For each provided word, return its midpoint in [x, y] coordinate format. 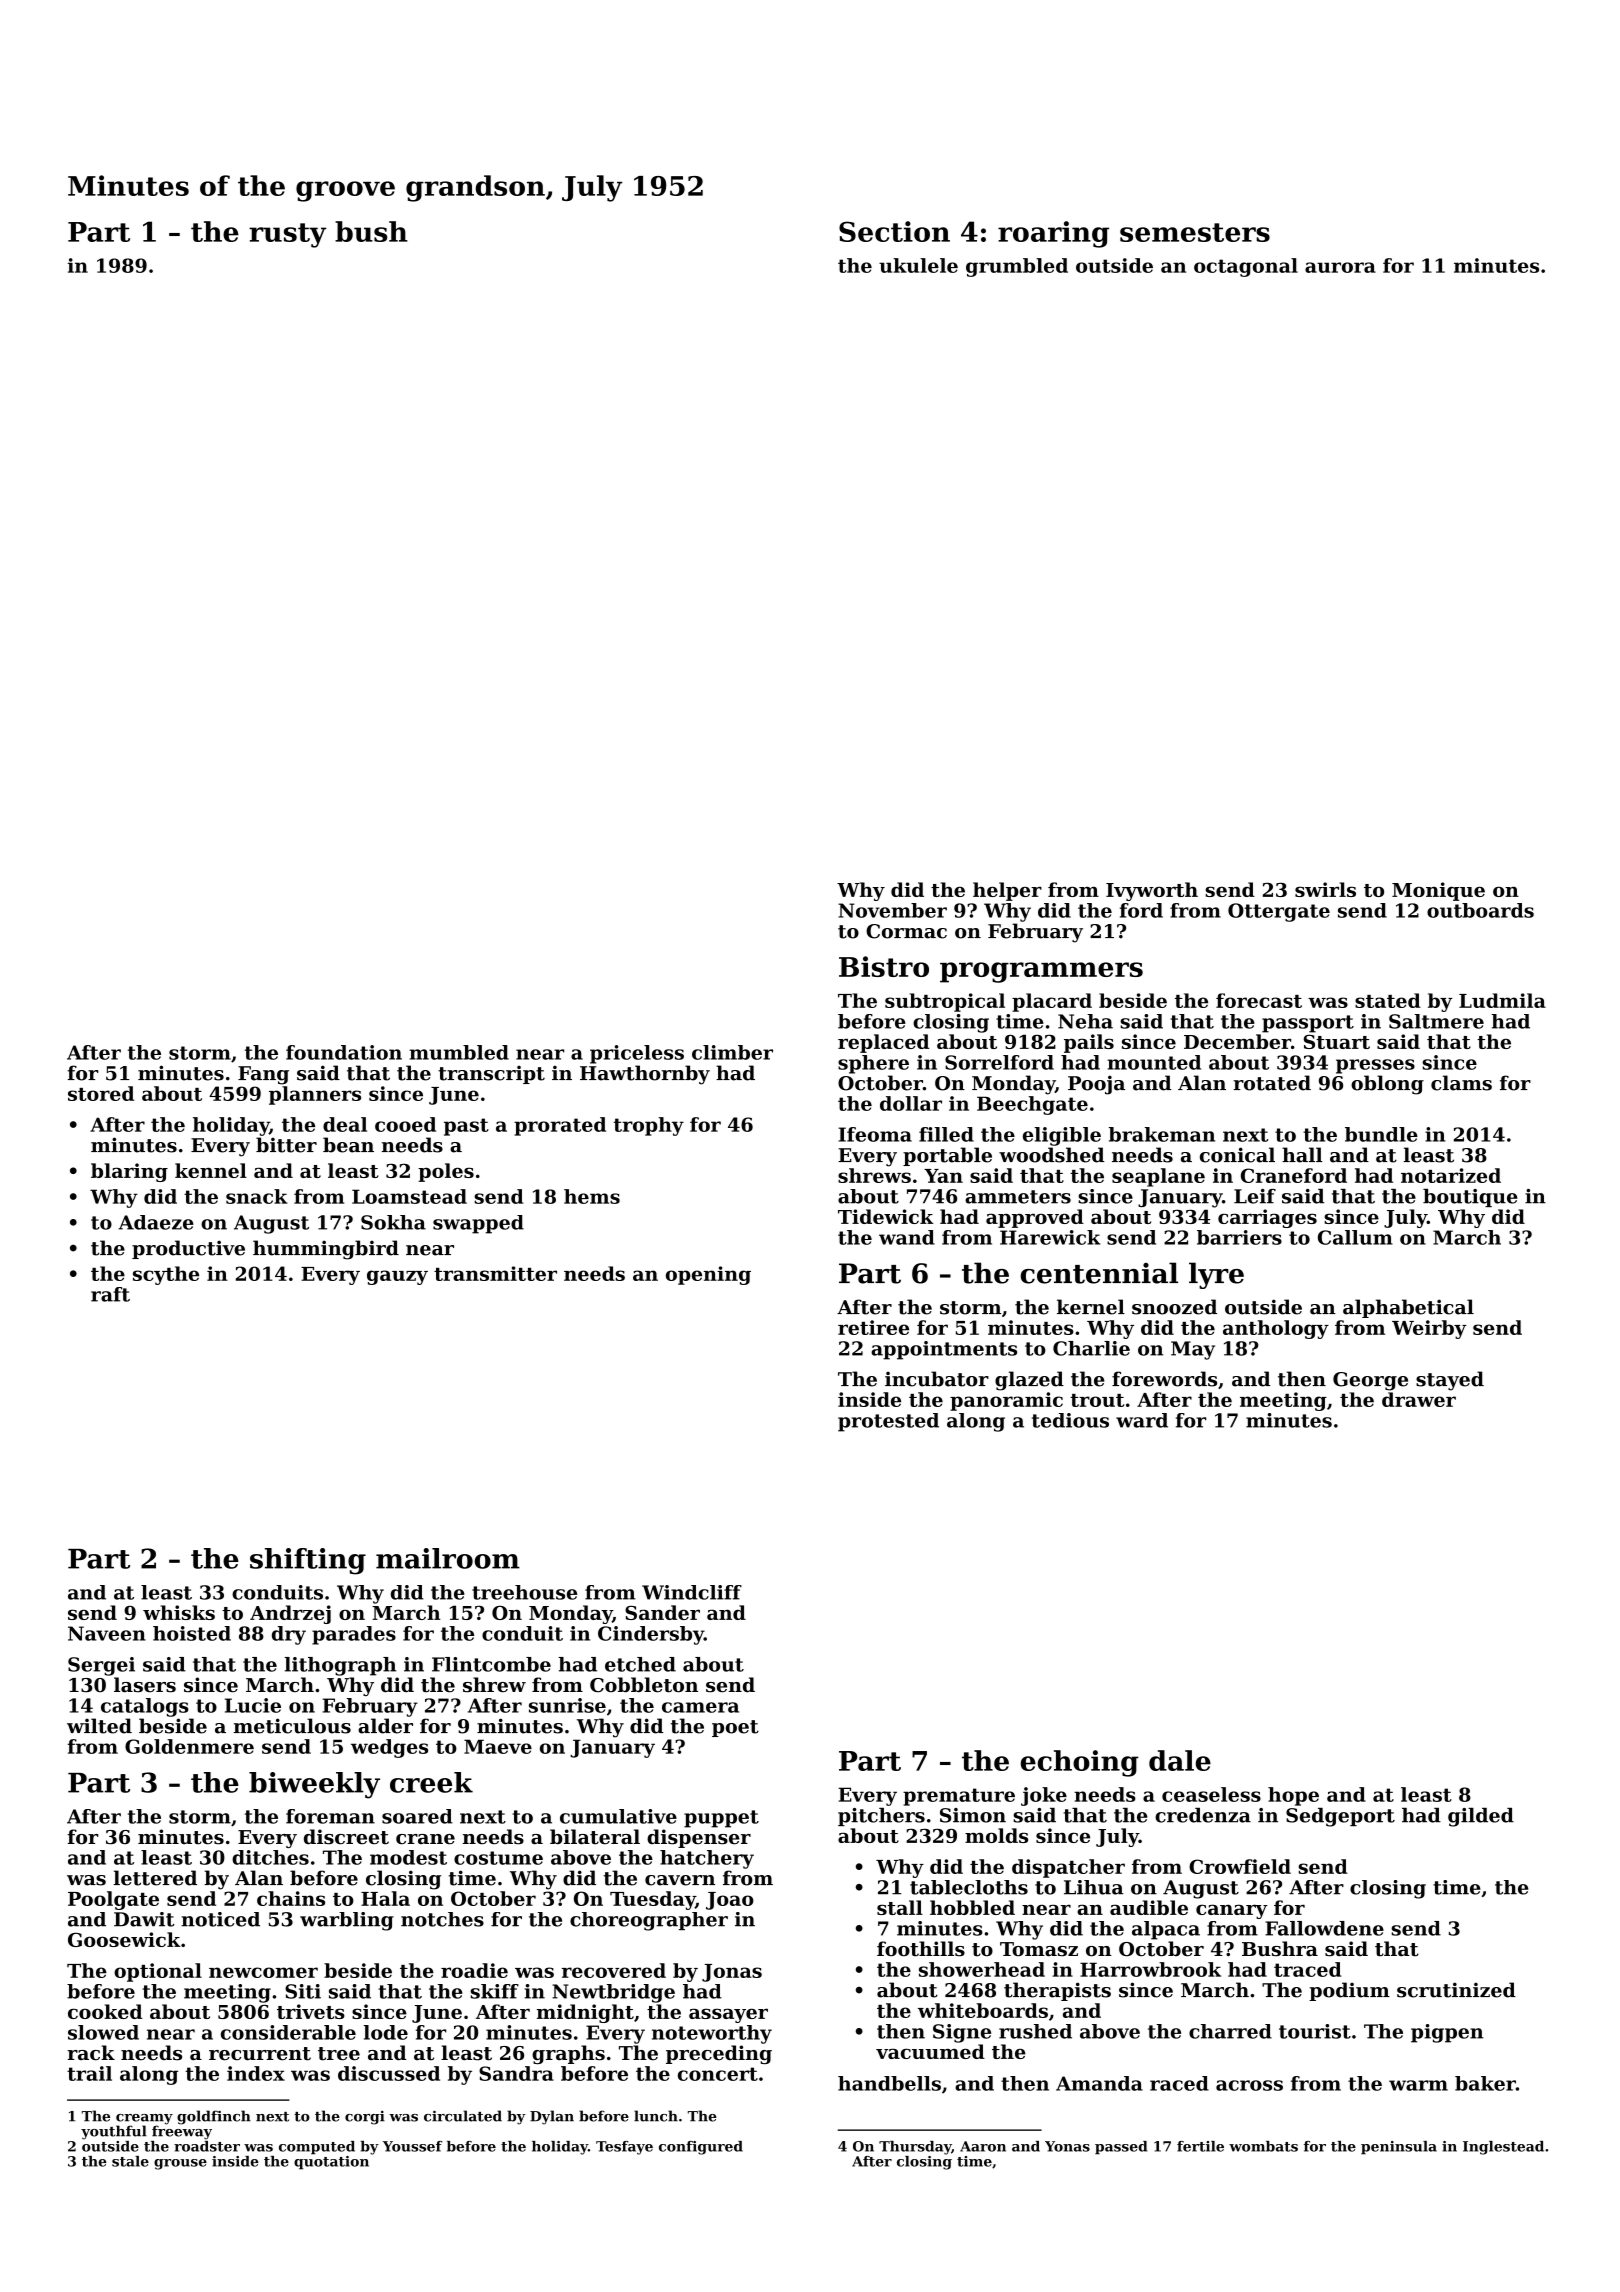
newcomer [263, 1972]
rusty [288, 235]
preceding [719, 2054]
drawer [1419, 1399]
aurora [1340, 267]
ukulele [918, 265]
